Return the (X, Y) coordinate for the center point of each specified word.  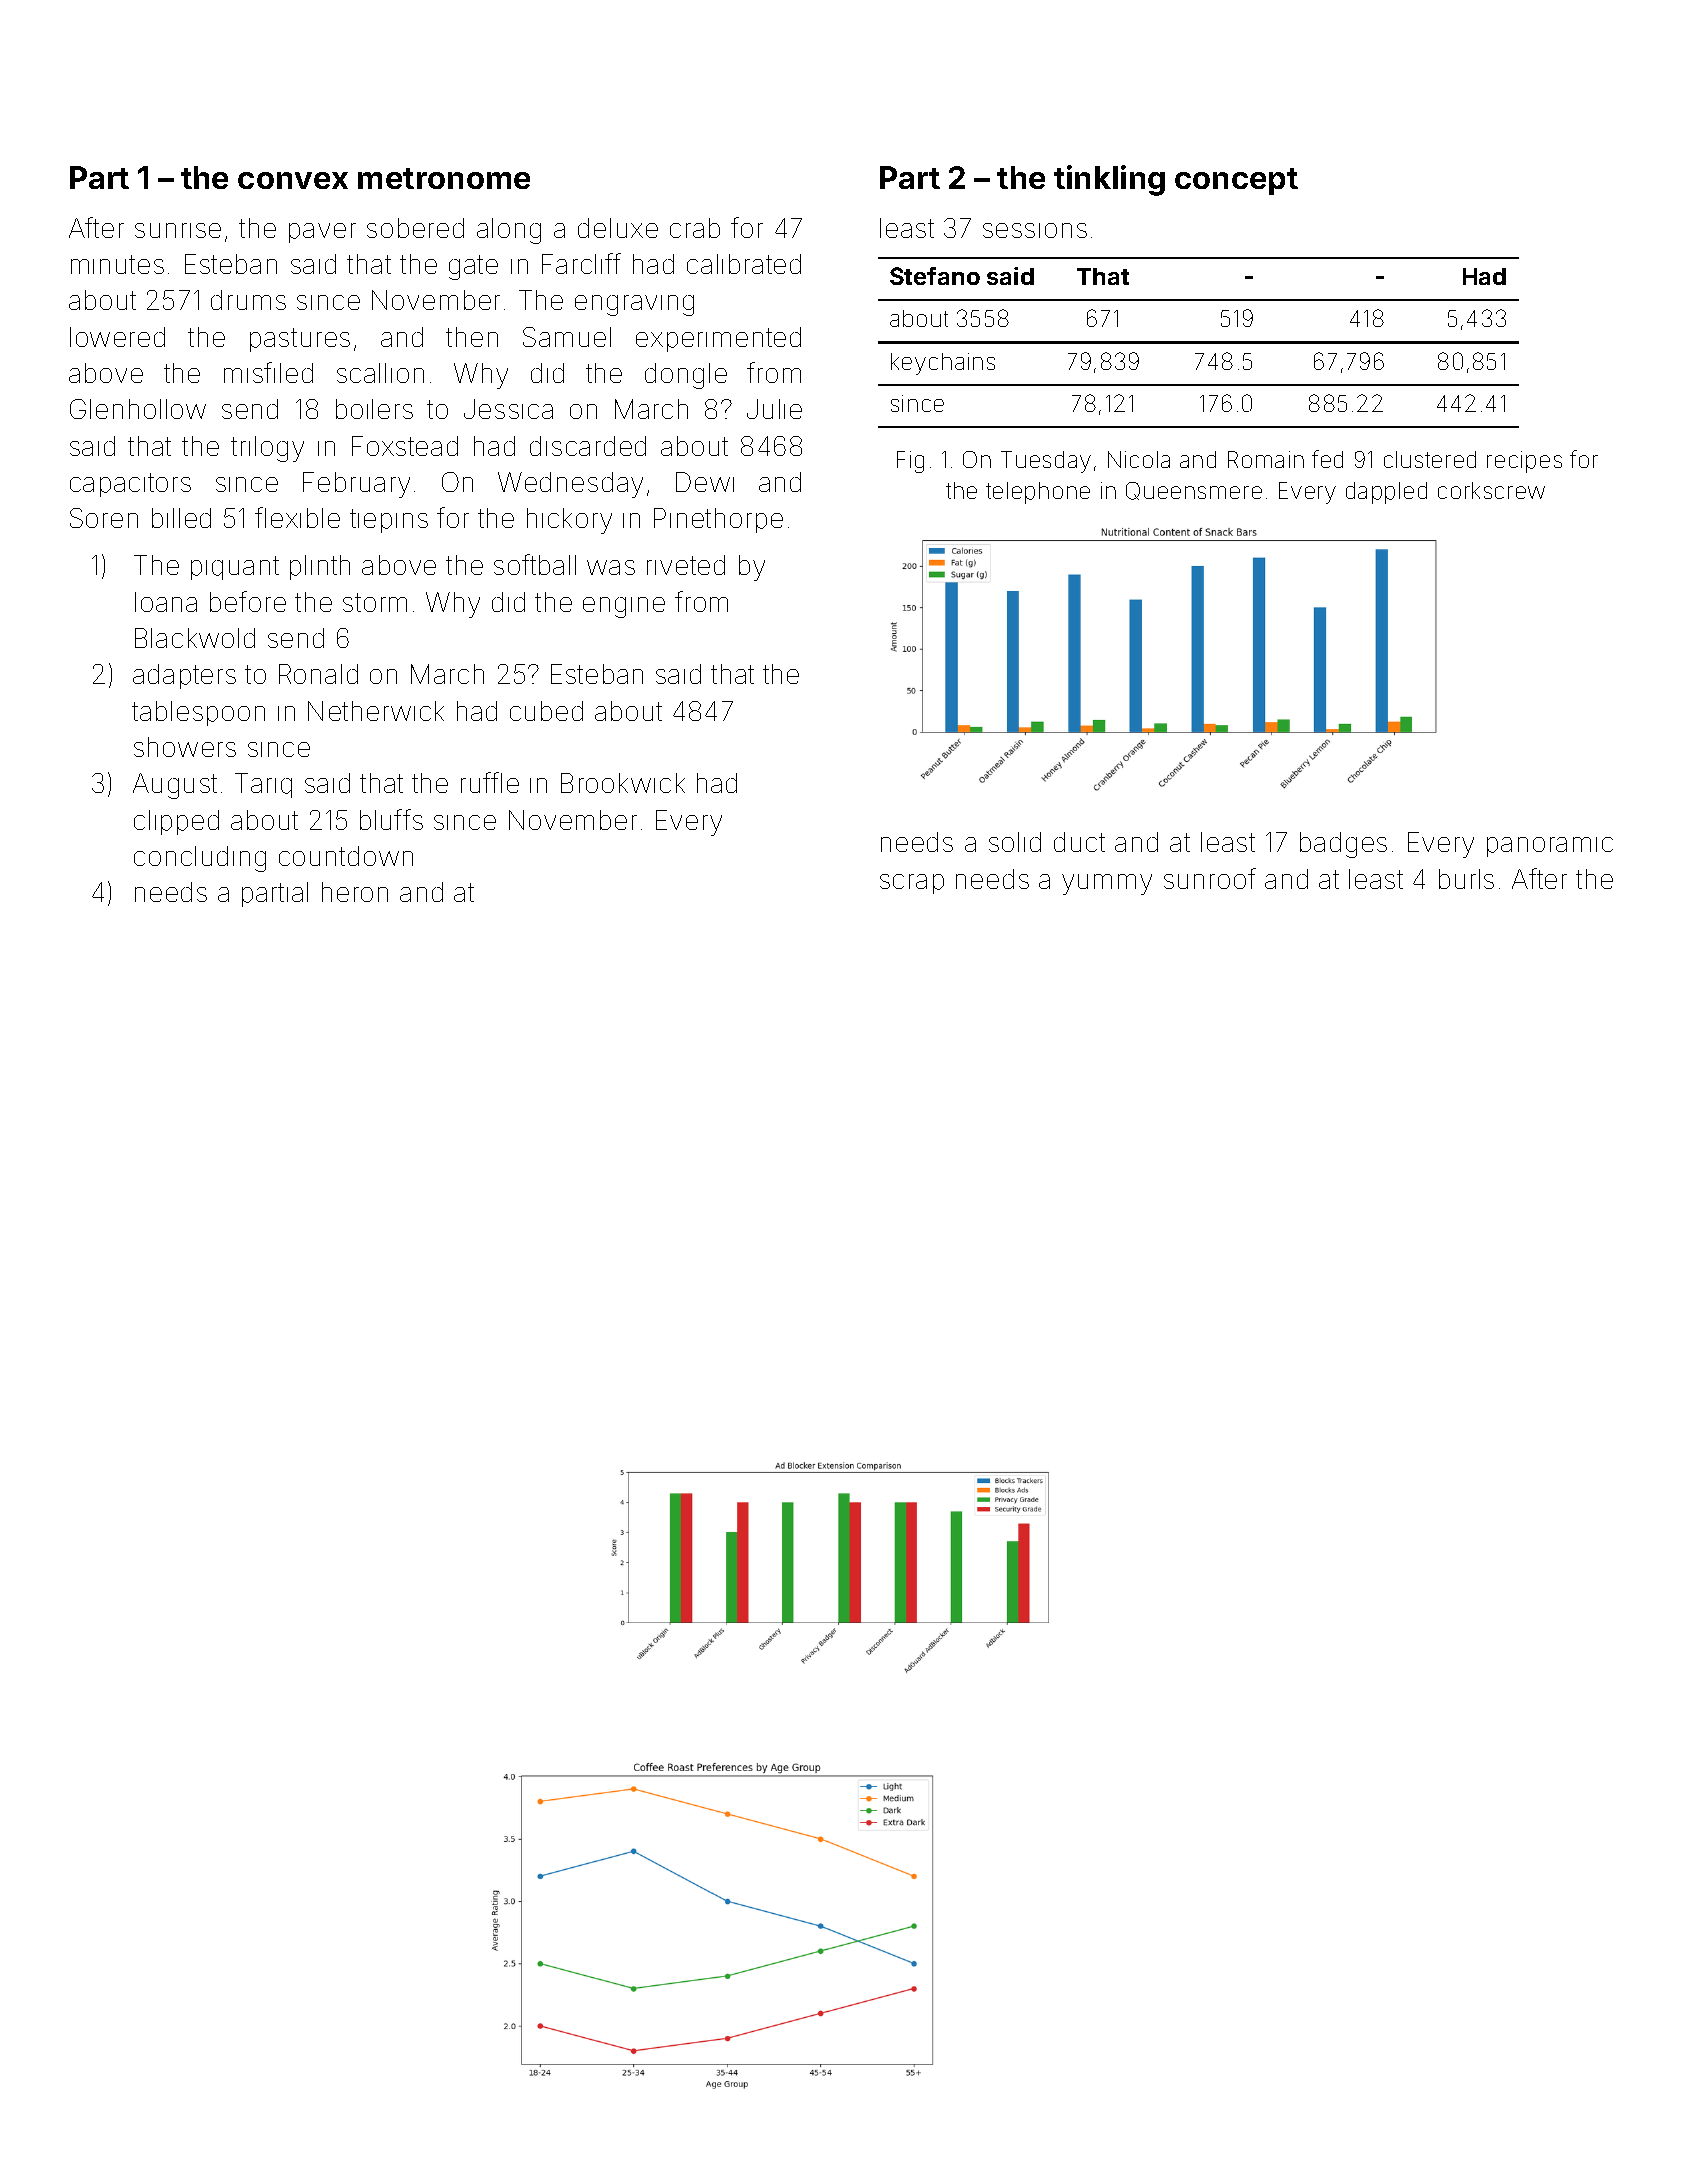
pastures (300, 340)
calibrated (744, 264)
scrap (912, 884)
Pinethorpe (718, 520)
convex (293, 180)
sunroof (1210, 878)
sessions (1035, 230)
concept (1236, 181)
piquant (235, 568)
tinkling (1109, 180)
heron (355, 892)
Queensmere (1194, 491)
